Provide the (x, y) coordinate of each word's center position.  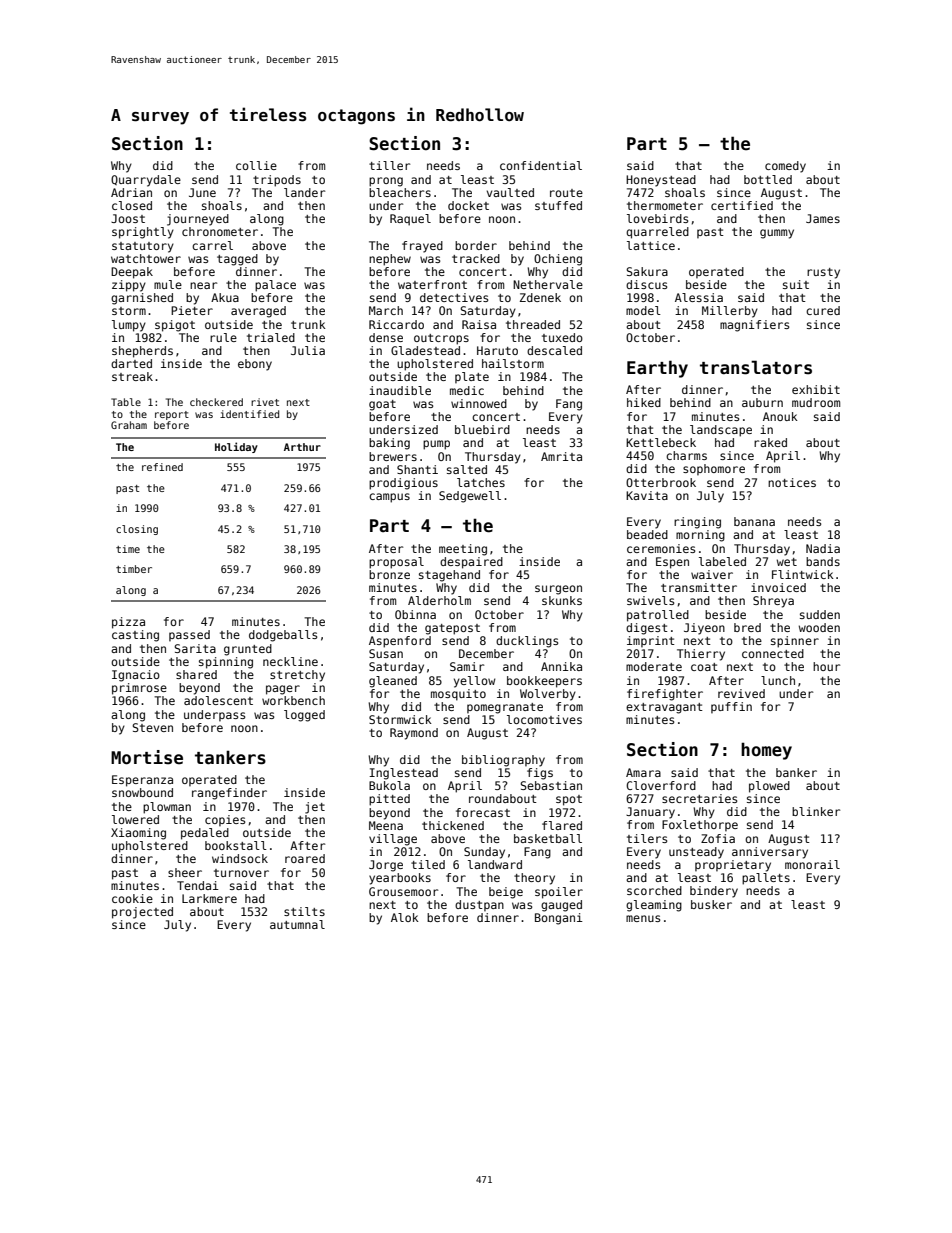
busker (711, 904)
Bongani (559, 919)
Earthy (657, 369)
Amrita (561, 456)
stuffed (558, 205)
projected (142, 913)
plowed (769, 787)
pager (283, 690)
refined (162, 467)
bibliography (503, 761)
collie (256, 165)
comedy (785, 167)
